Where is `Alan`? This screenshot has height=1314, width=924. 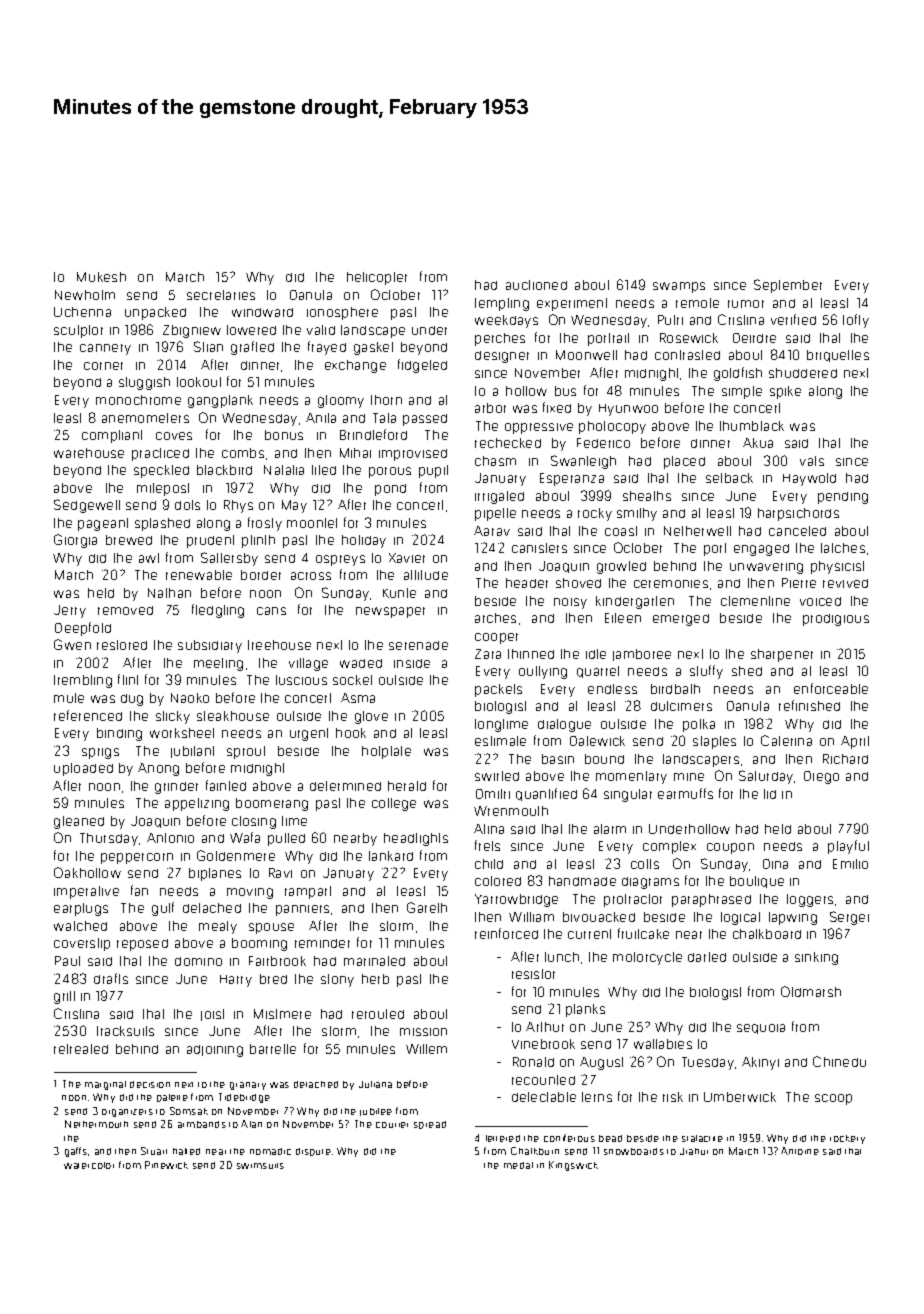 Alan is located at coordinates (251, 1124).
